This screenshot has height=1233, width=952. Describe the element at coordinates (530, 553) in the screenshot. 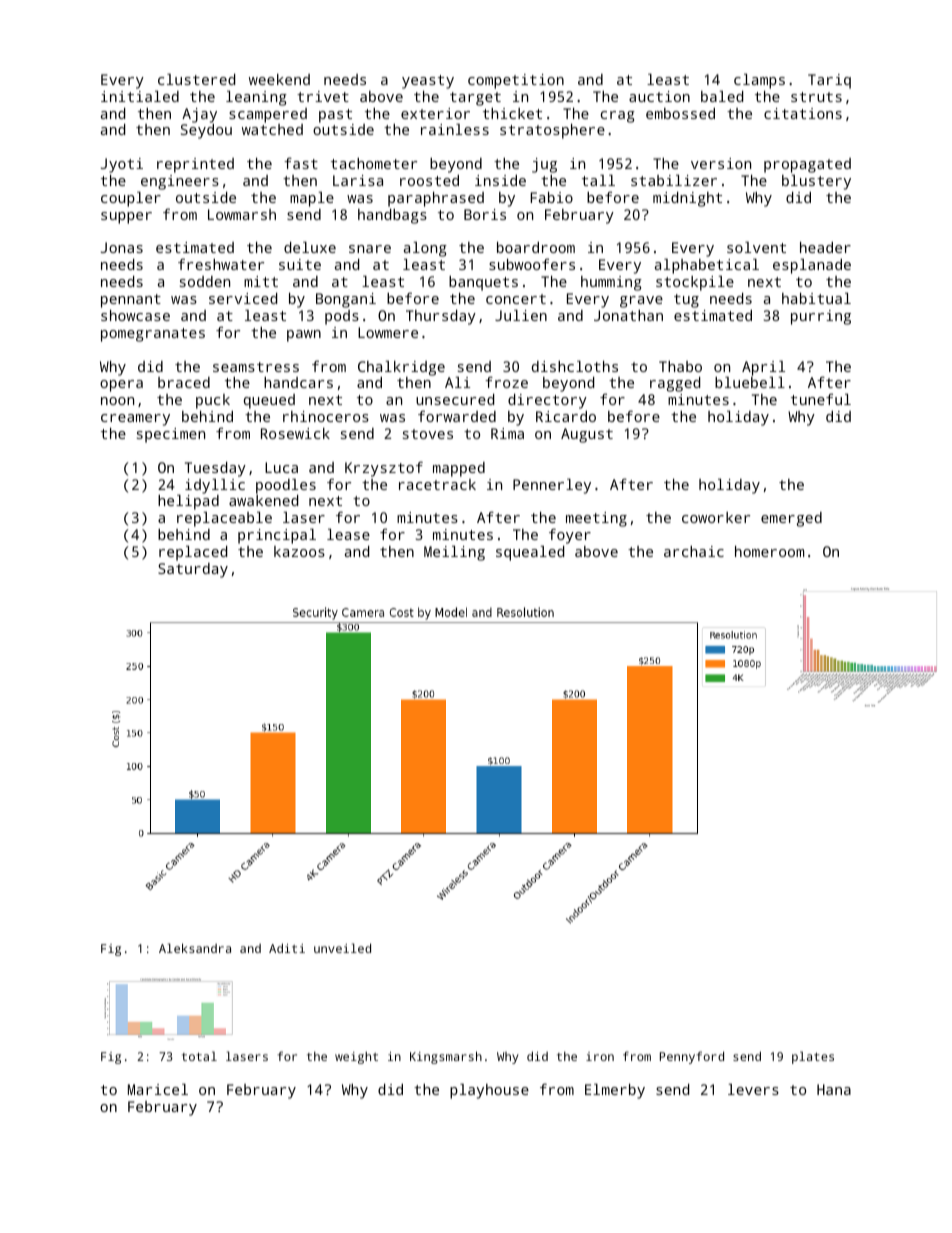

I see `squealed` at that location.
